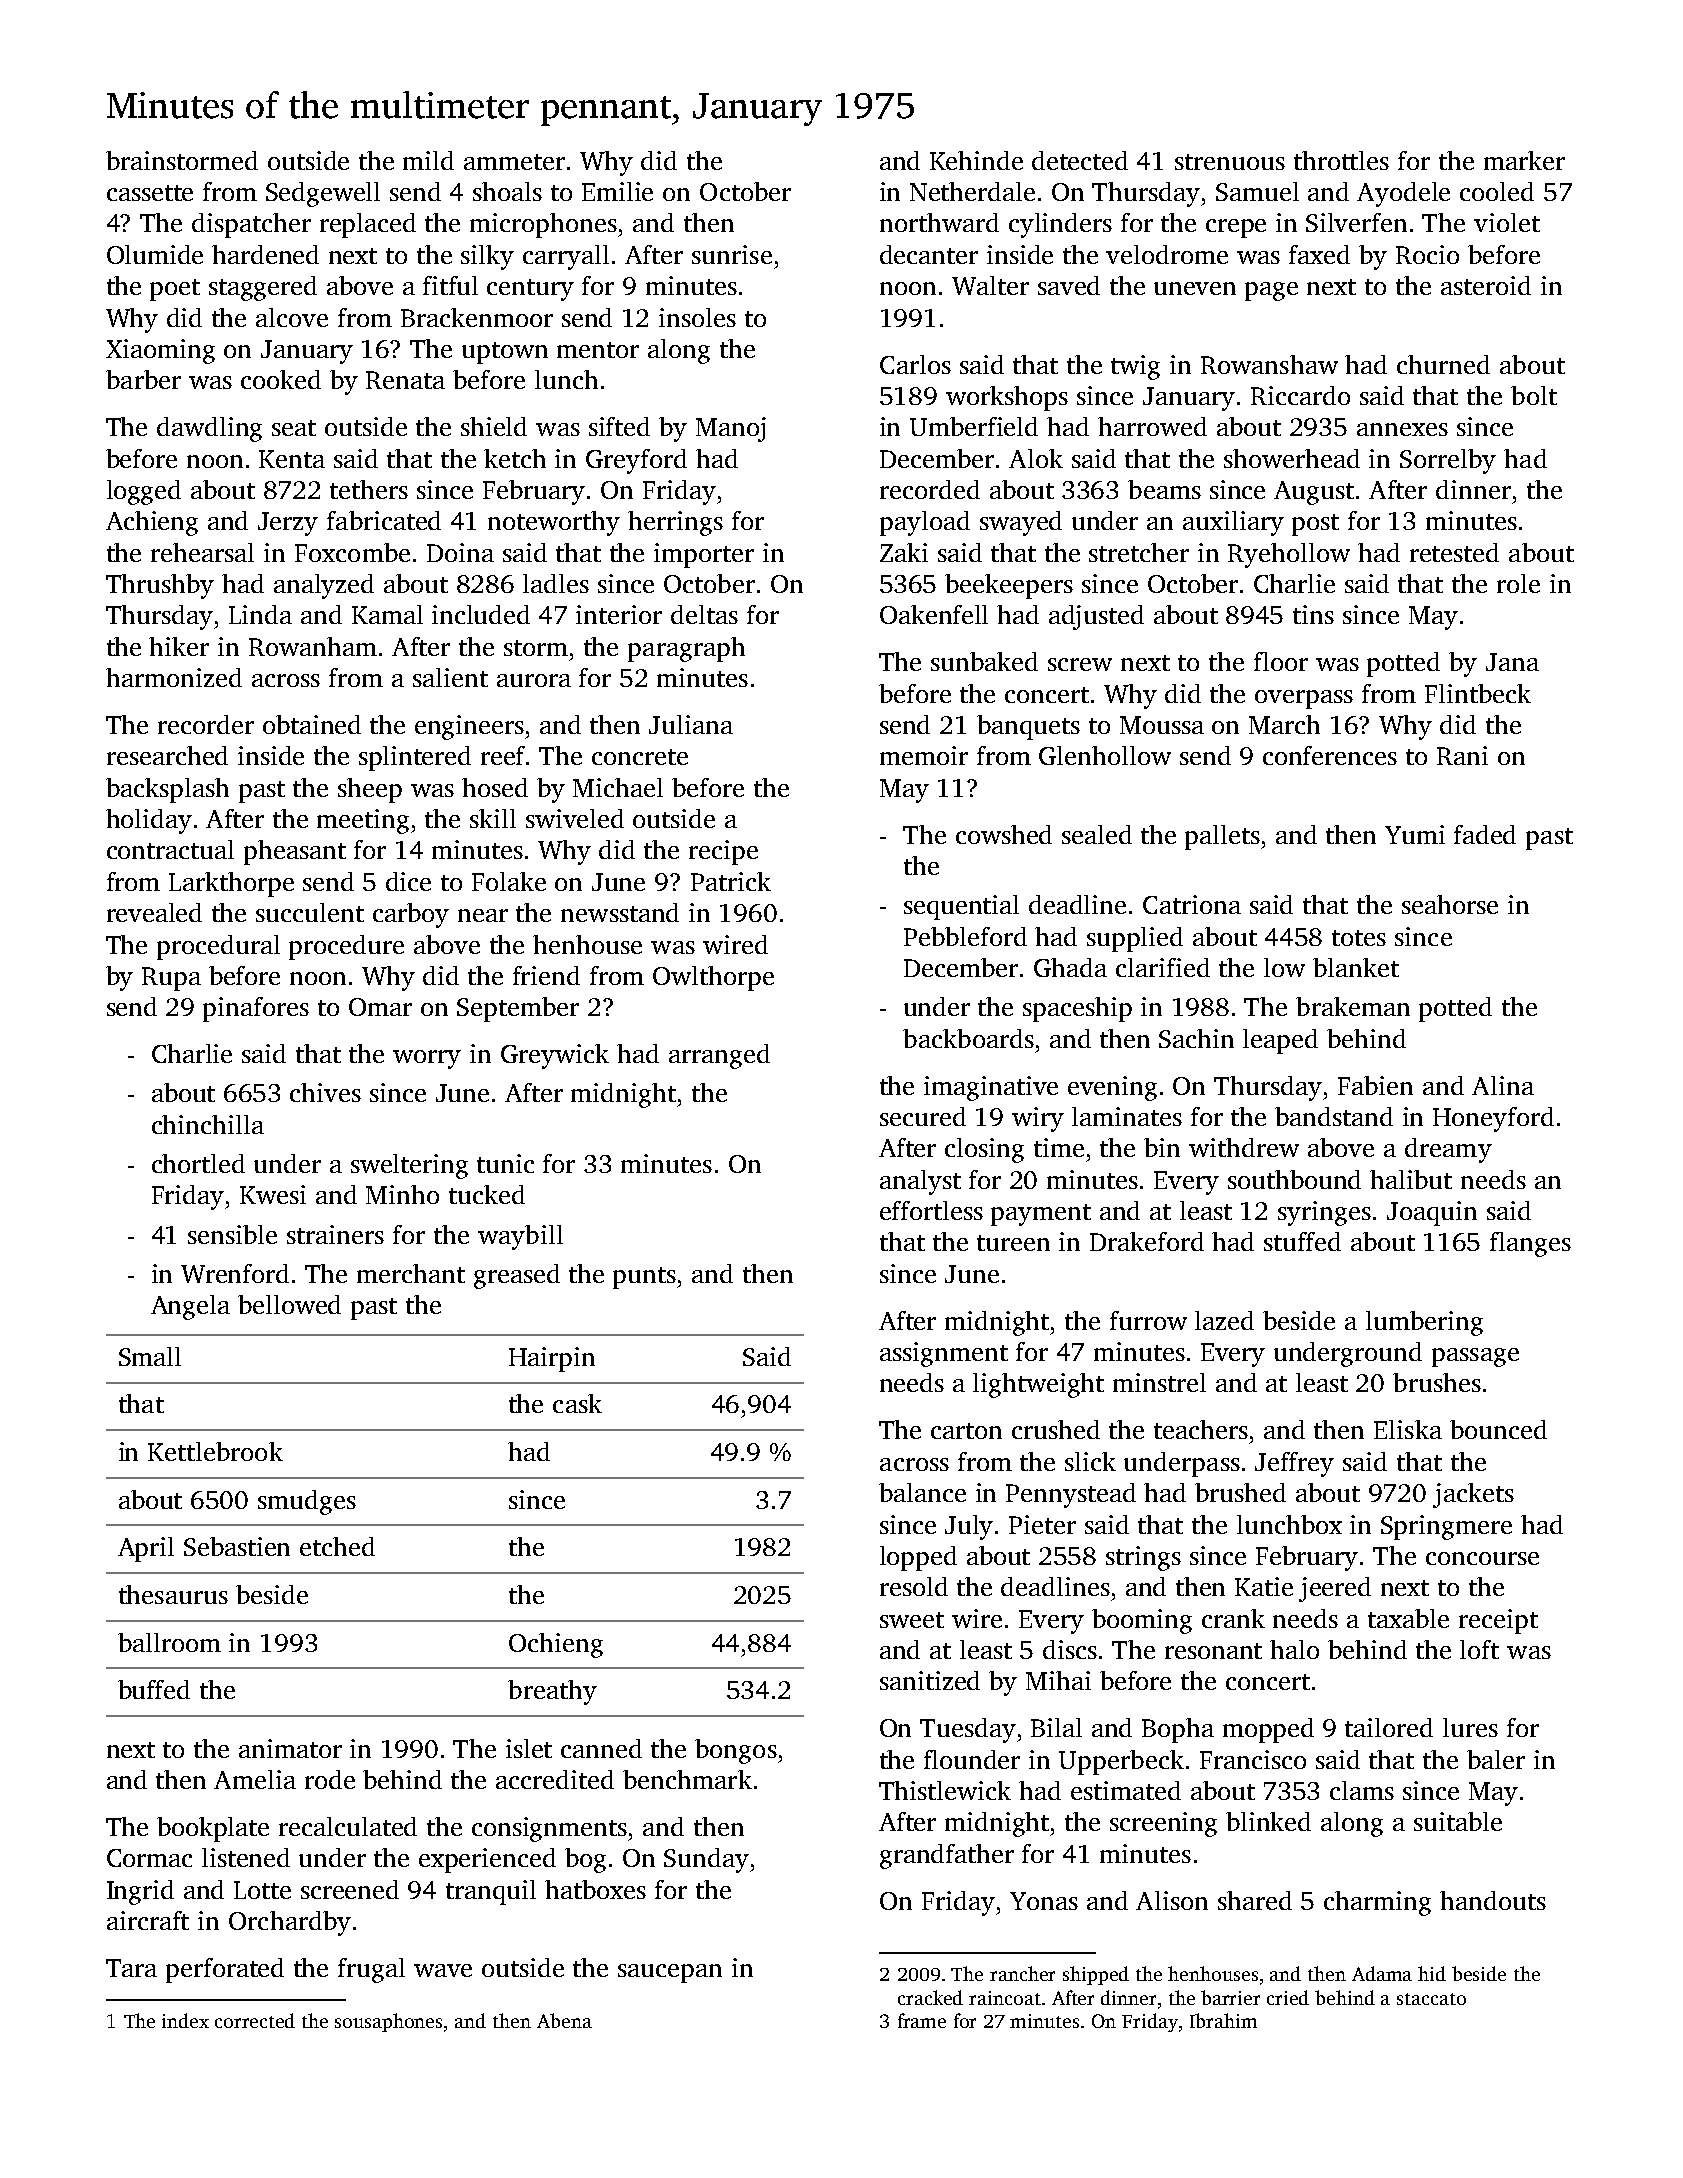 The width and height of the screenshot is (1683, 2178). What do you see at coordinates (914, 1586) in the screenshot?
I see `resold` at bounding box center [914, 1586].
